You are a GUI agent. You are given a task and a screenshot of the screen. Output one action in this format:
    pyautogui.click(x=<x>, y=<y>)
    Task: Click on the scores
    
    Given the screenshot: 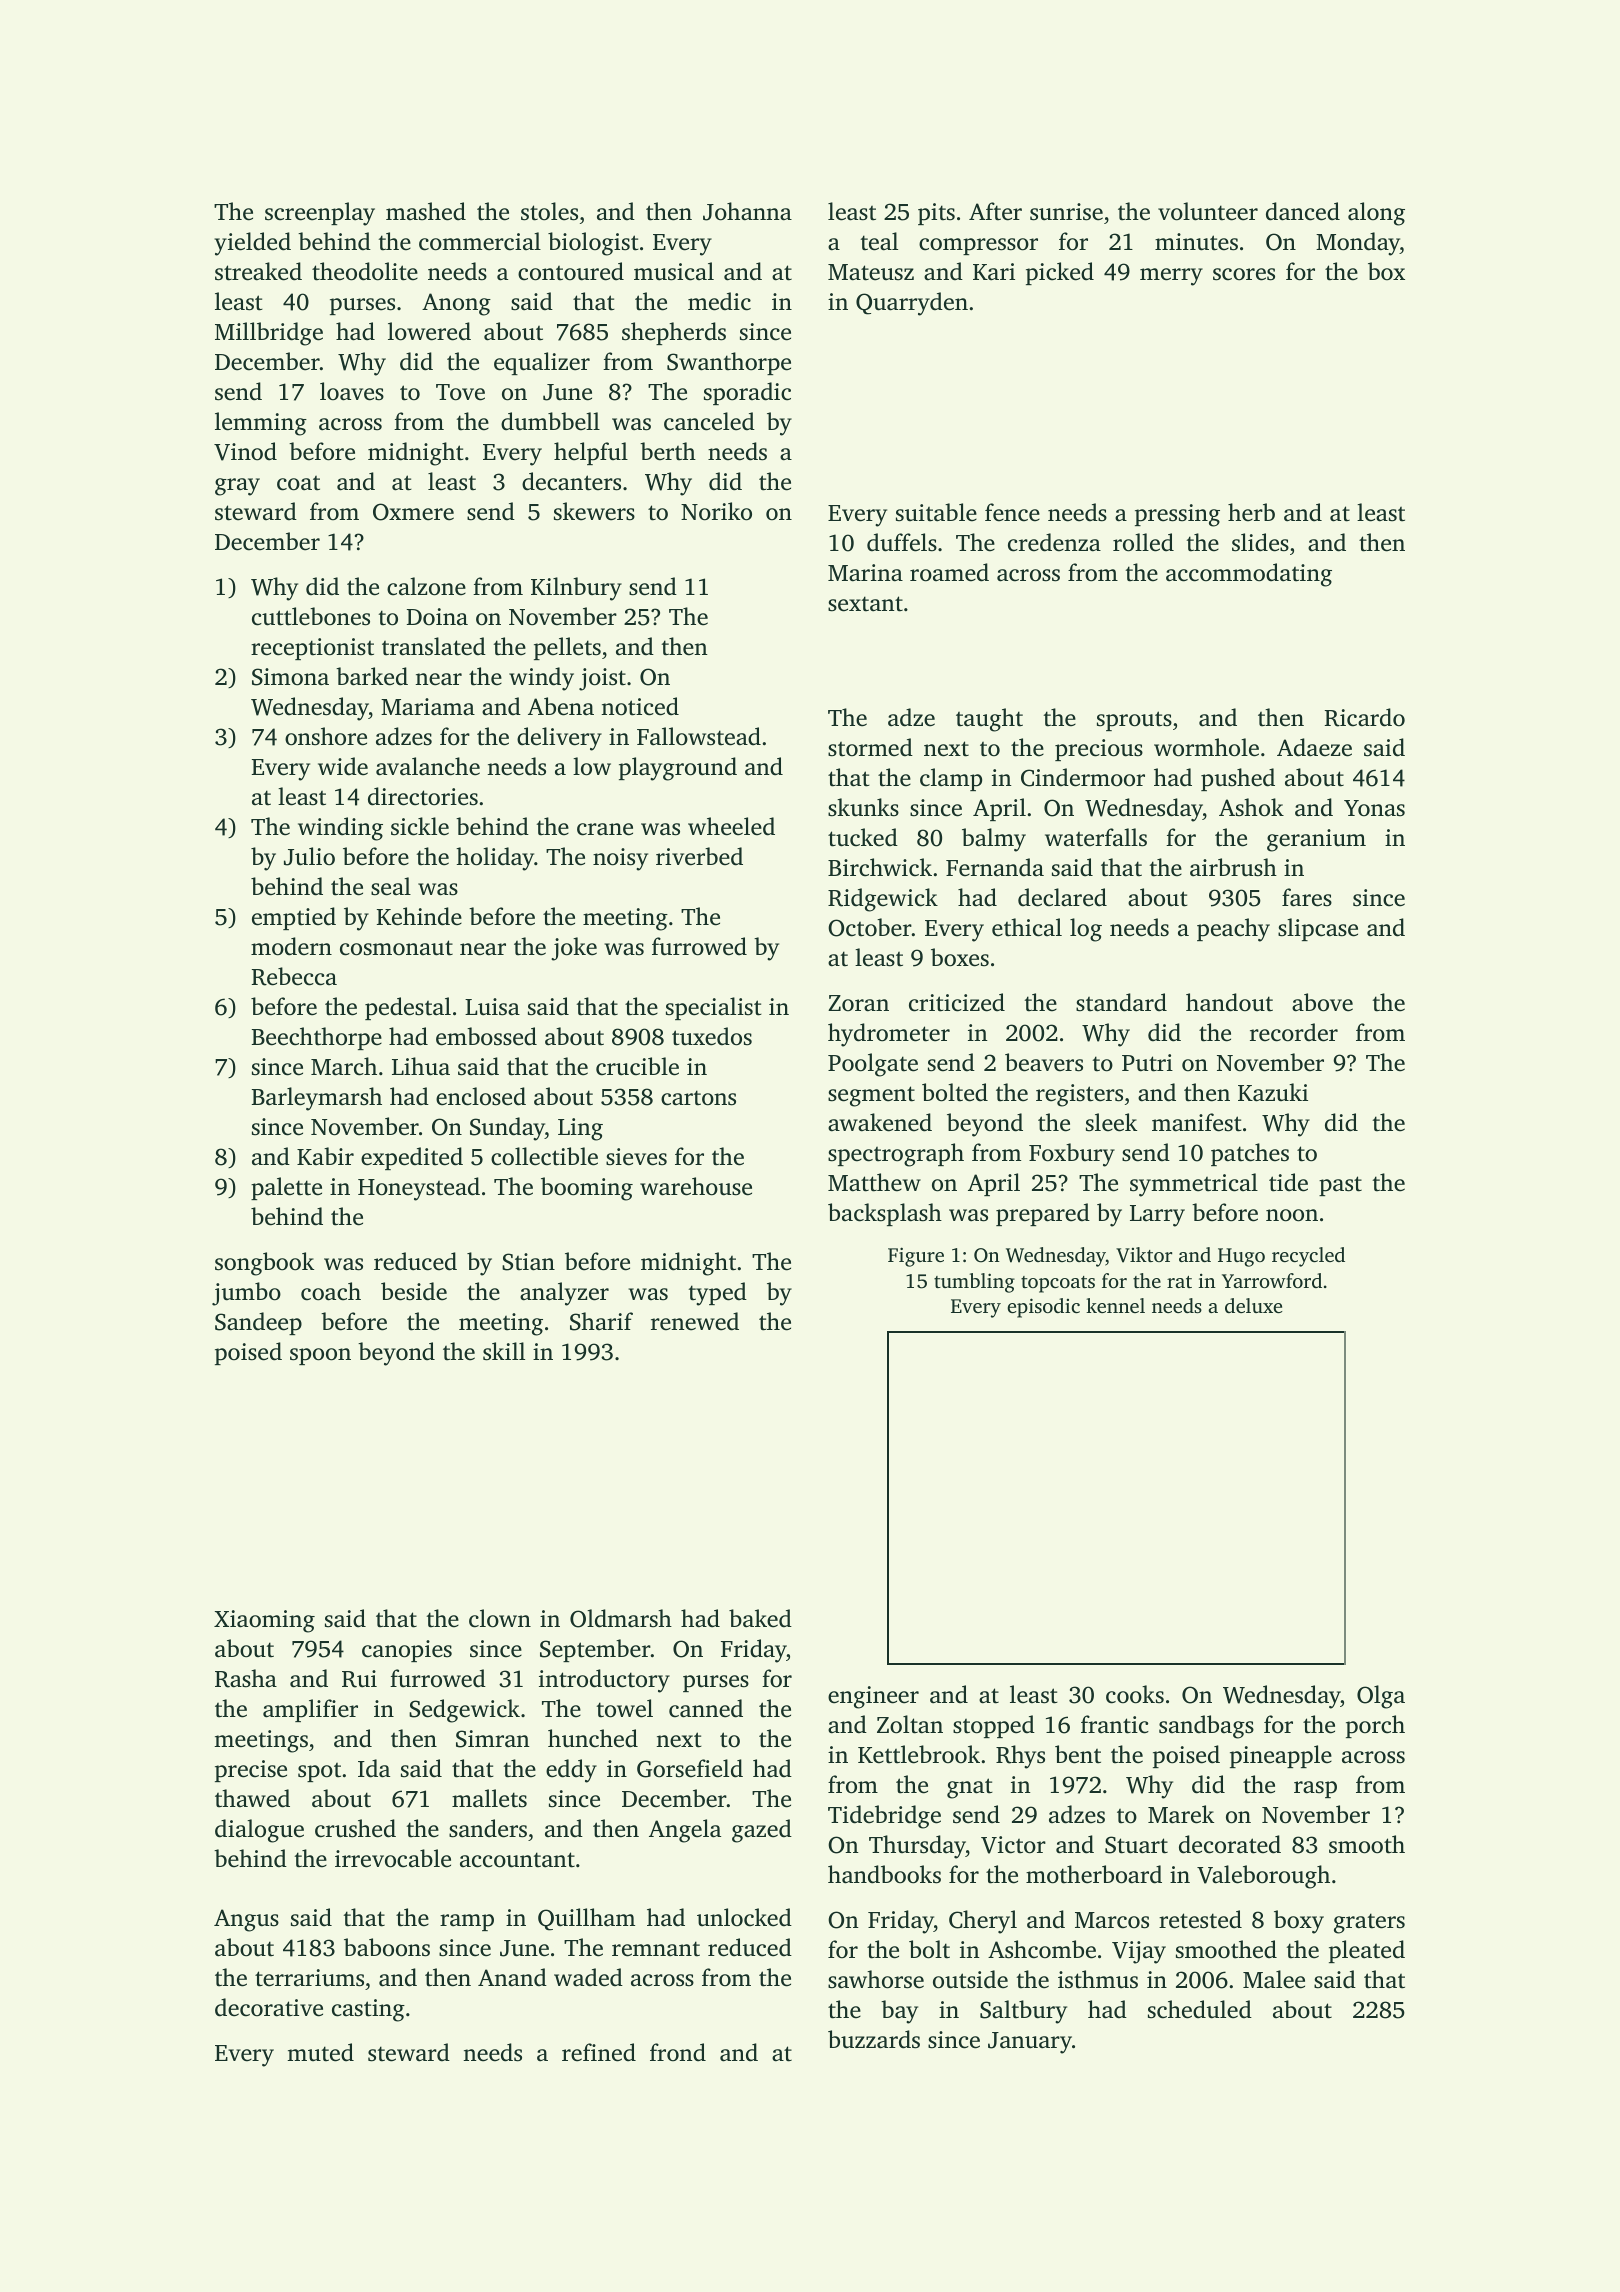 What is the action you would take?
    pyautogui.click(x=1244, y=274)
